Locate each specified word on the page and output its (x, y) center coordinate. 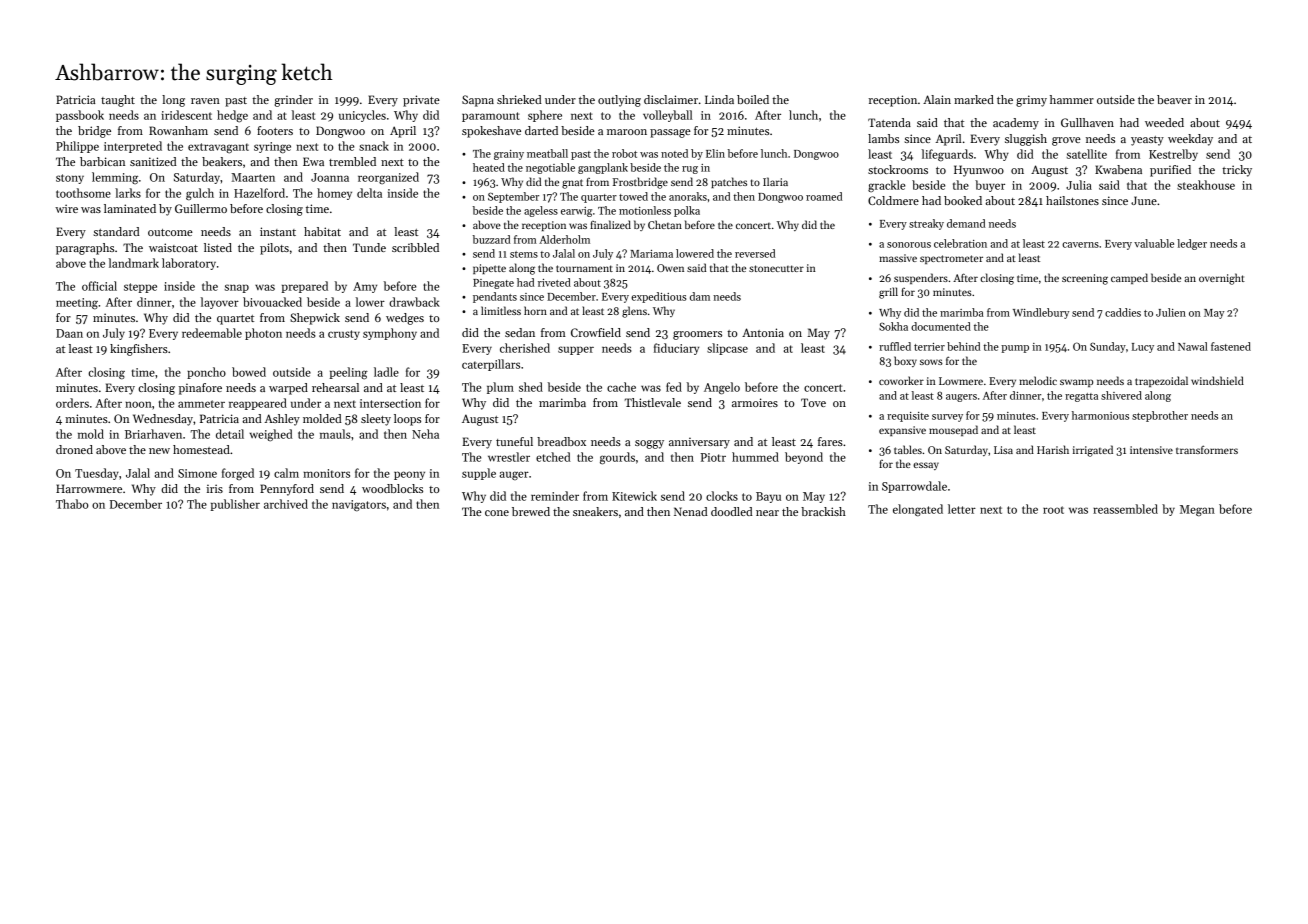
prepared (305, 287)
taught (118, 101)
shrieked (519, 99)
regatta (1081, 397)
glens (634, 312)
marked (974, 99)
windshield (1217, 380)
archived (286, 504)
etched (553, 457)
